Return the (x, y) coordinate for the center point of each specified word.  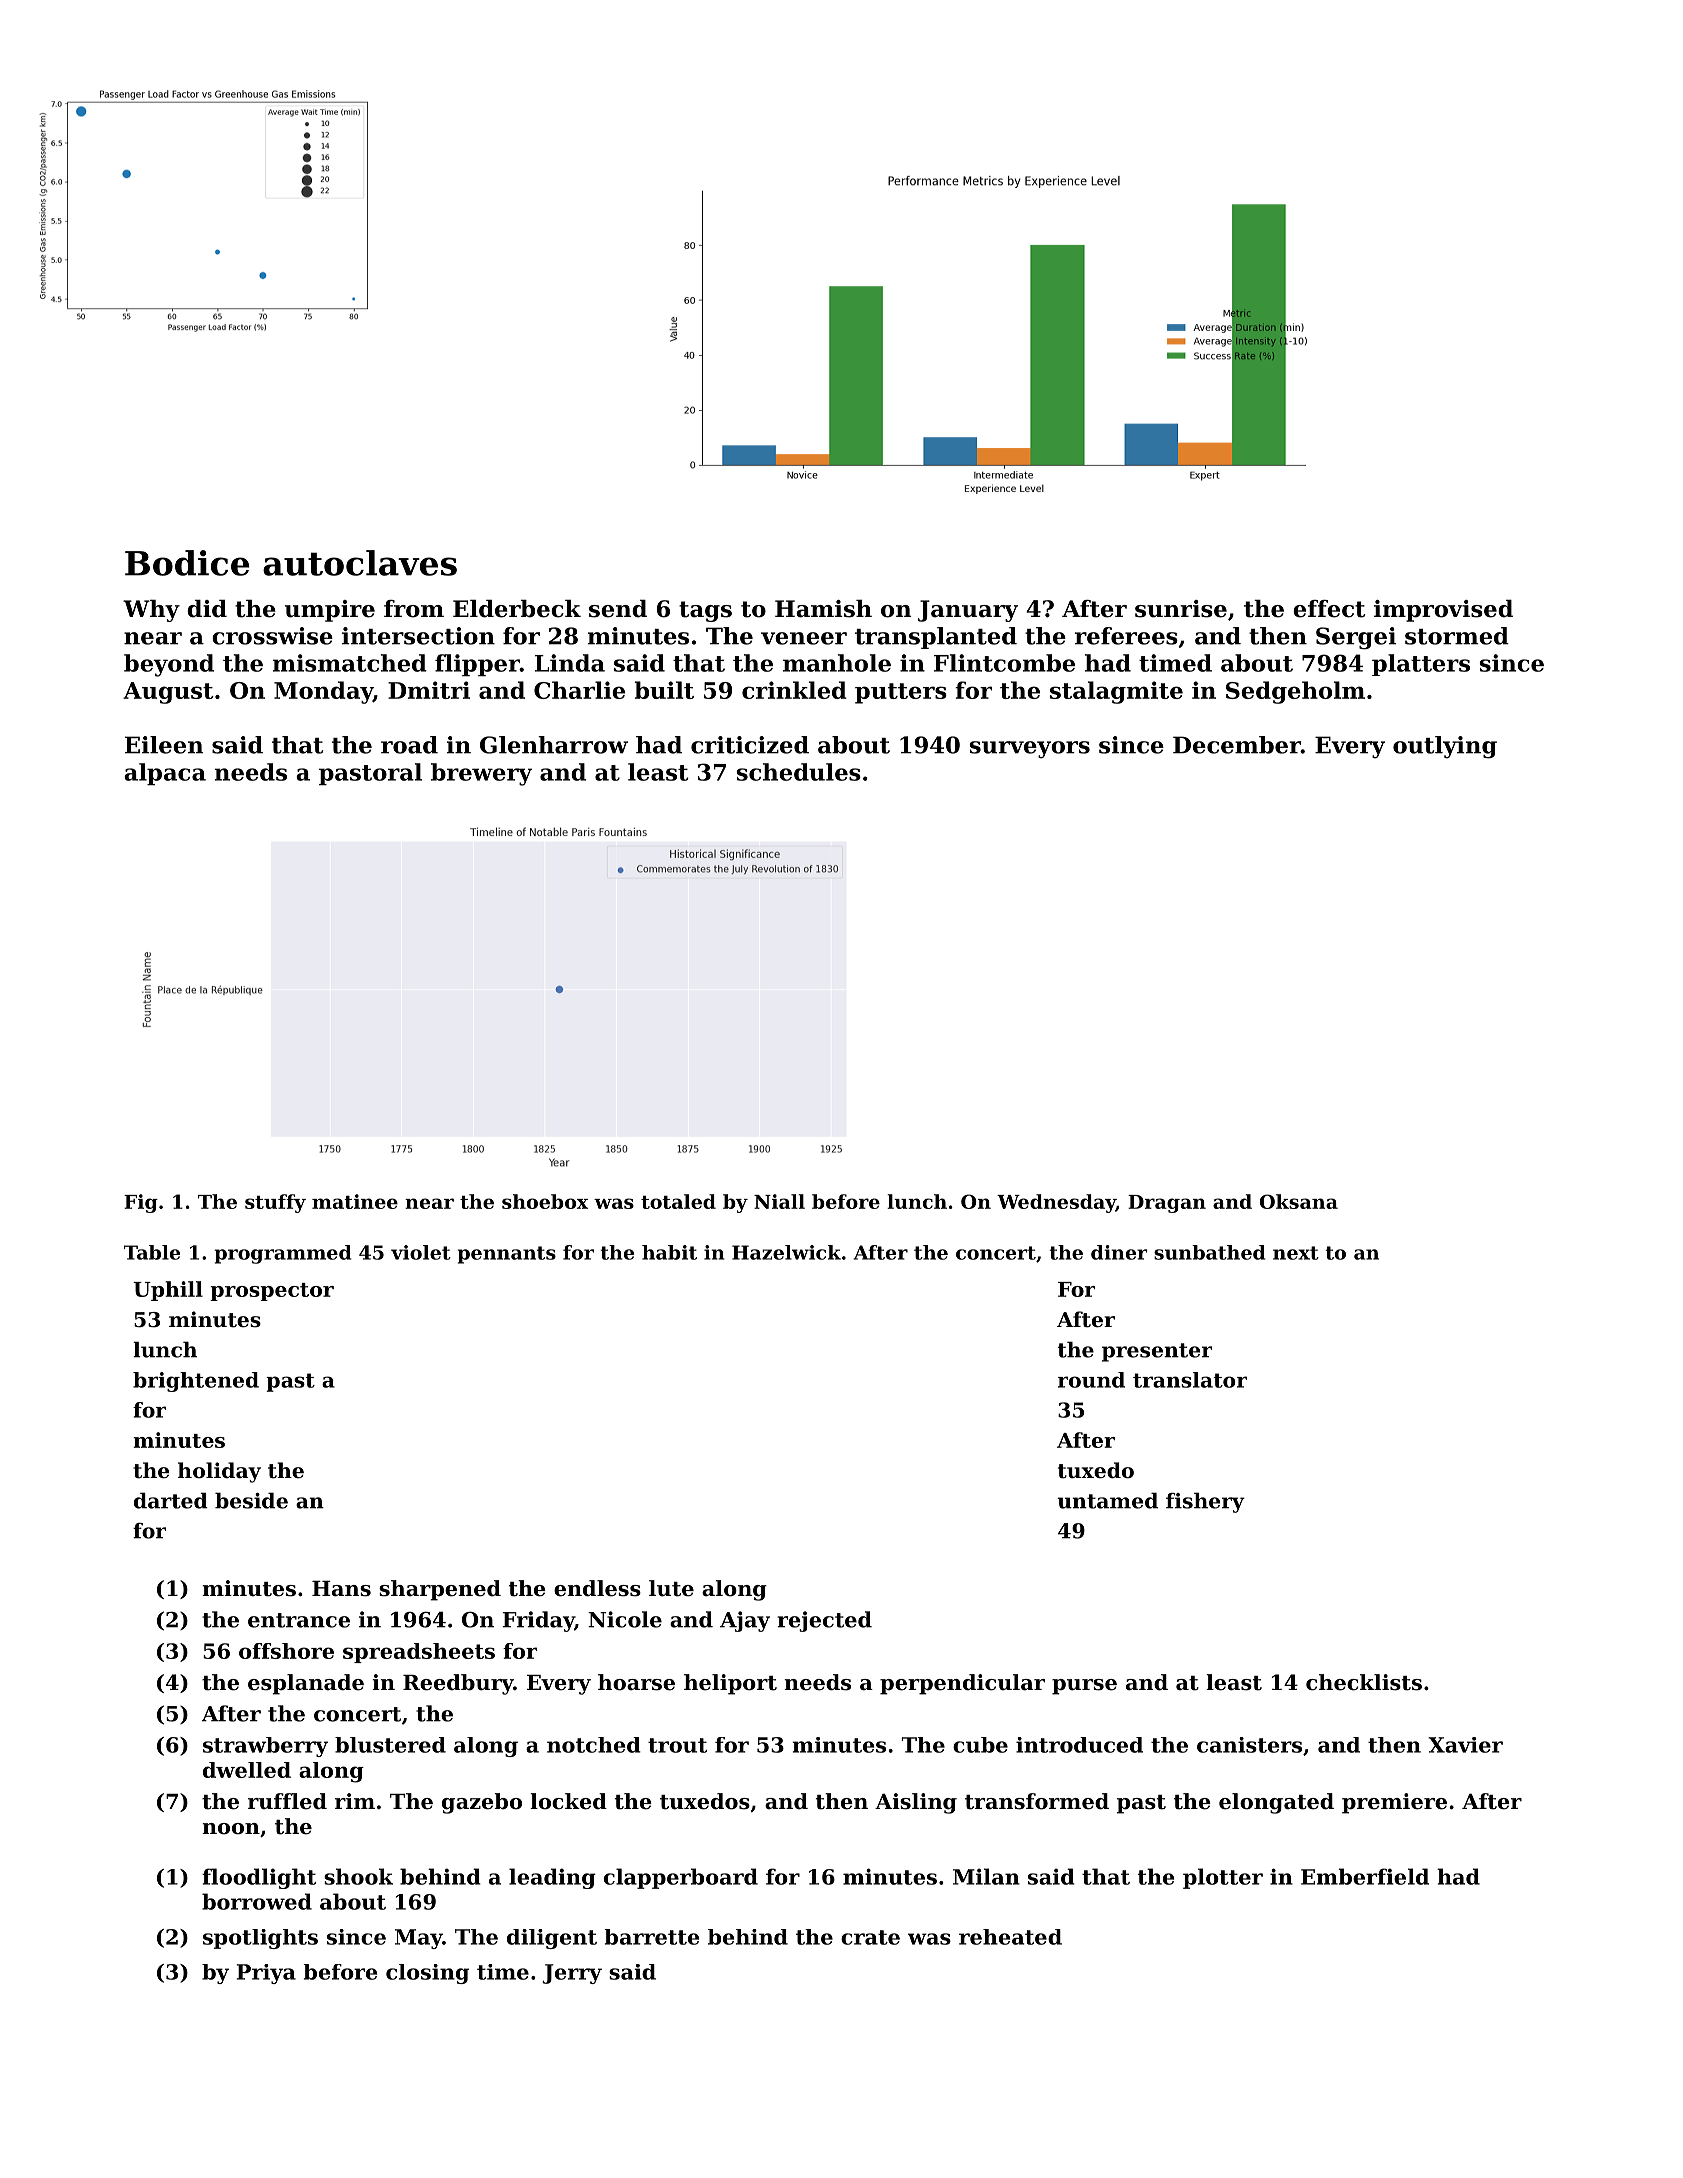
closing (427, 1974)
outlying (1445, 747)
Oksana (1299, 1201)
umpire (330, 611)
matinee (355, 1201)
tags (705, 611)
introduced (1079, 1745)
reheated (1010, 1937)
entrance (299, 1620)
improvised (1443, 611)
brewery (481, 774)
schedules (799, 772)
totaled (678, 1201)
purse (1084, 1687)
